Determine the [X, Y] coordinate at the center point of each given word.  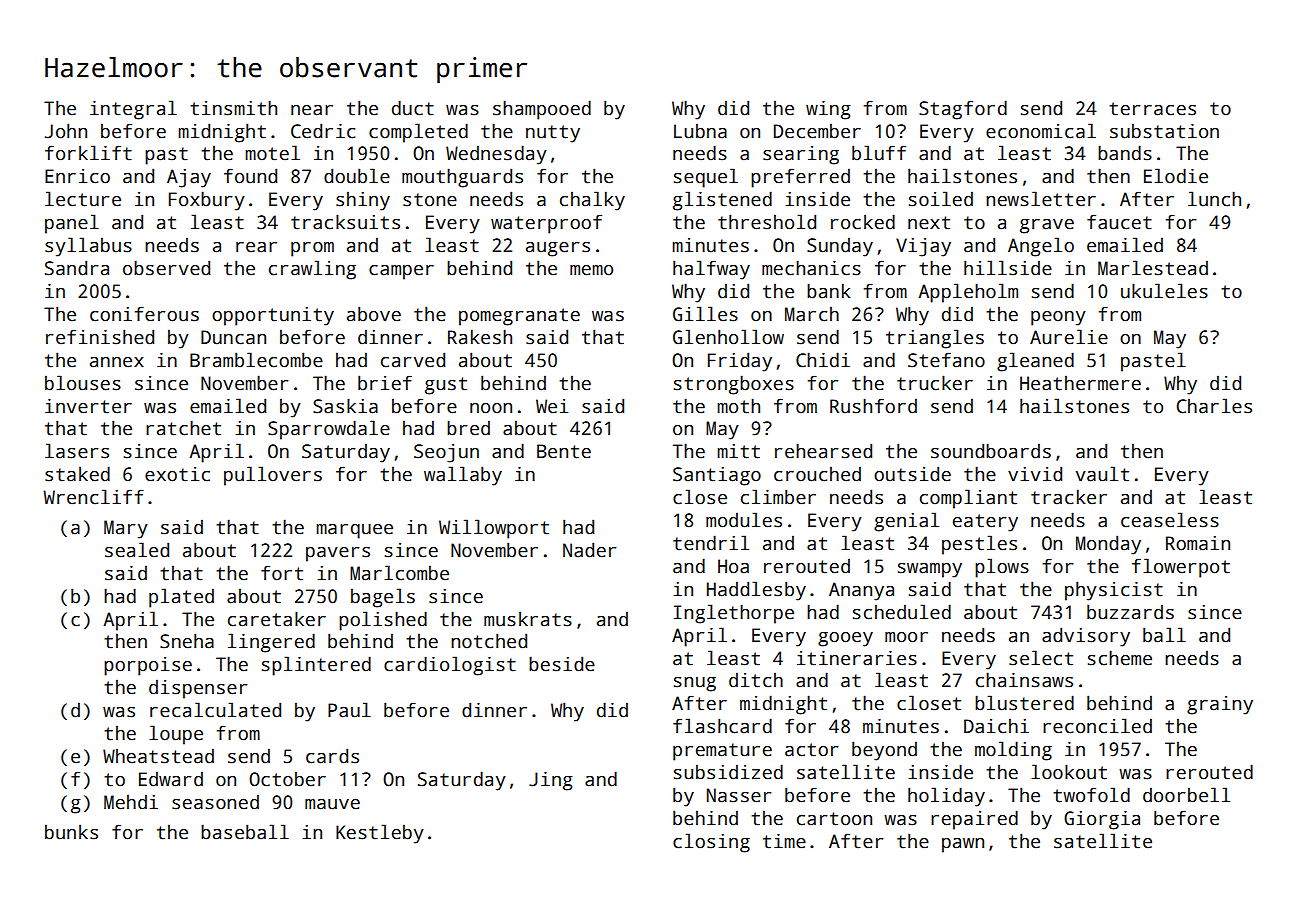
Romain [1198, 543]
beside [562, 664]
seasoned [215, 802]
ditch [756, 680]
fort [282, 573]
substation [1164, 131]
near [312, 110]
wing [828, 110]
